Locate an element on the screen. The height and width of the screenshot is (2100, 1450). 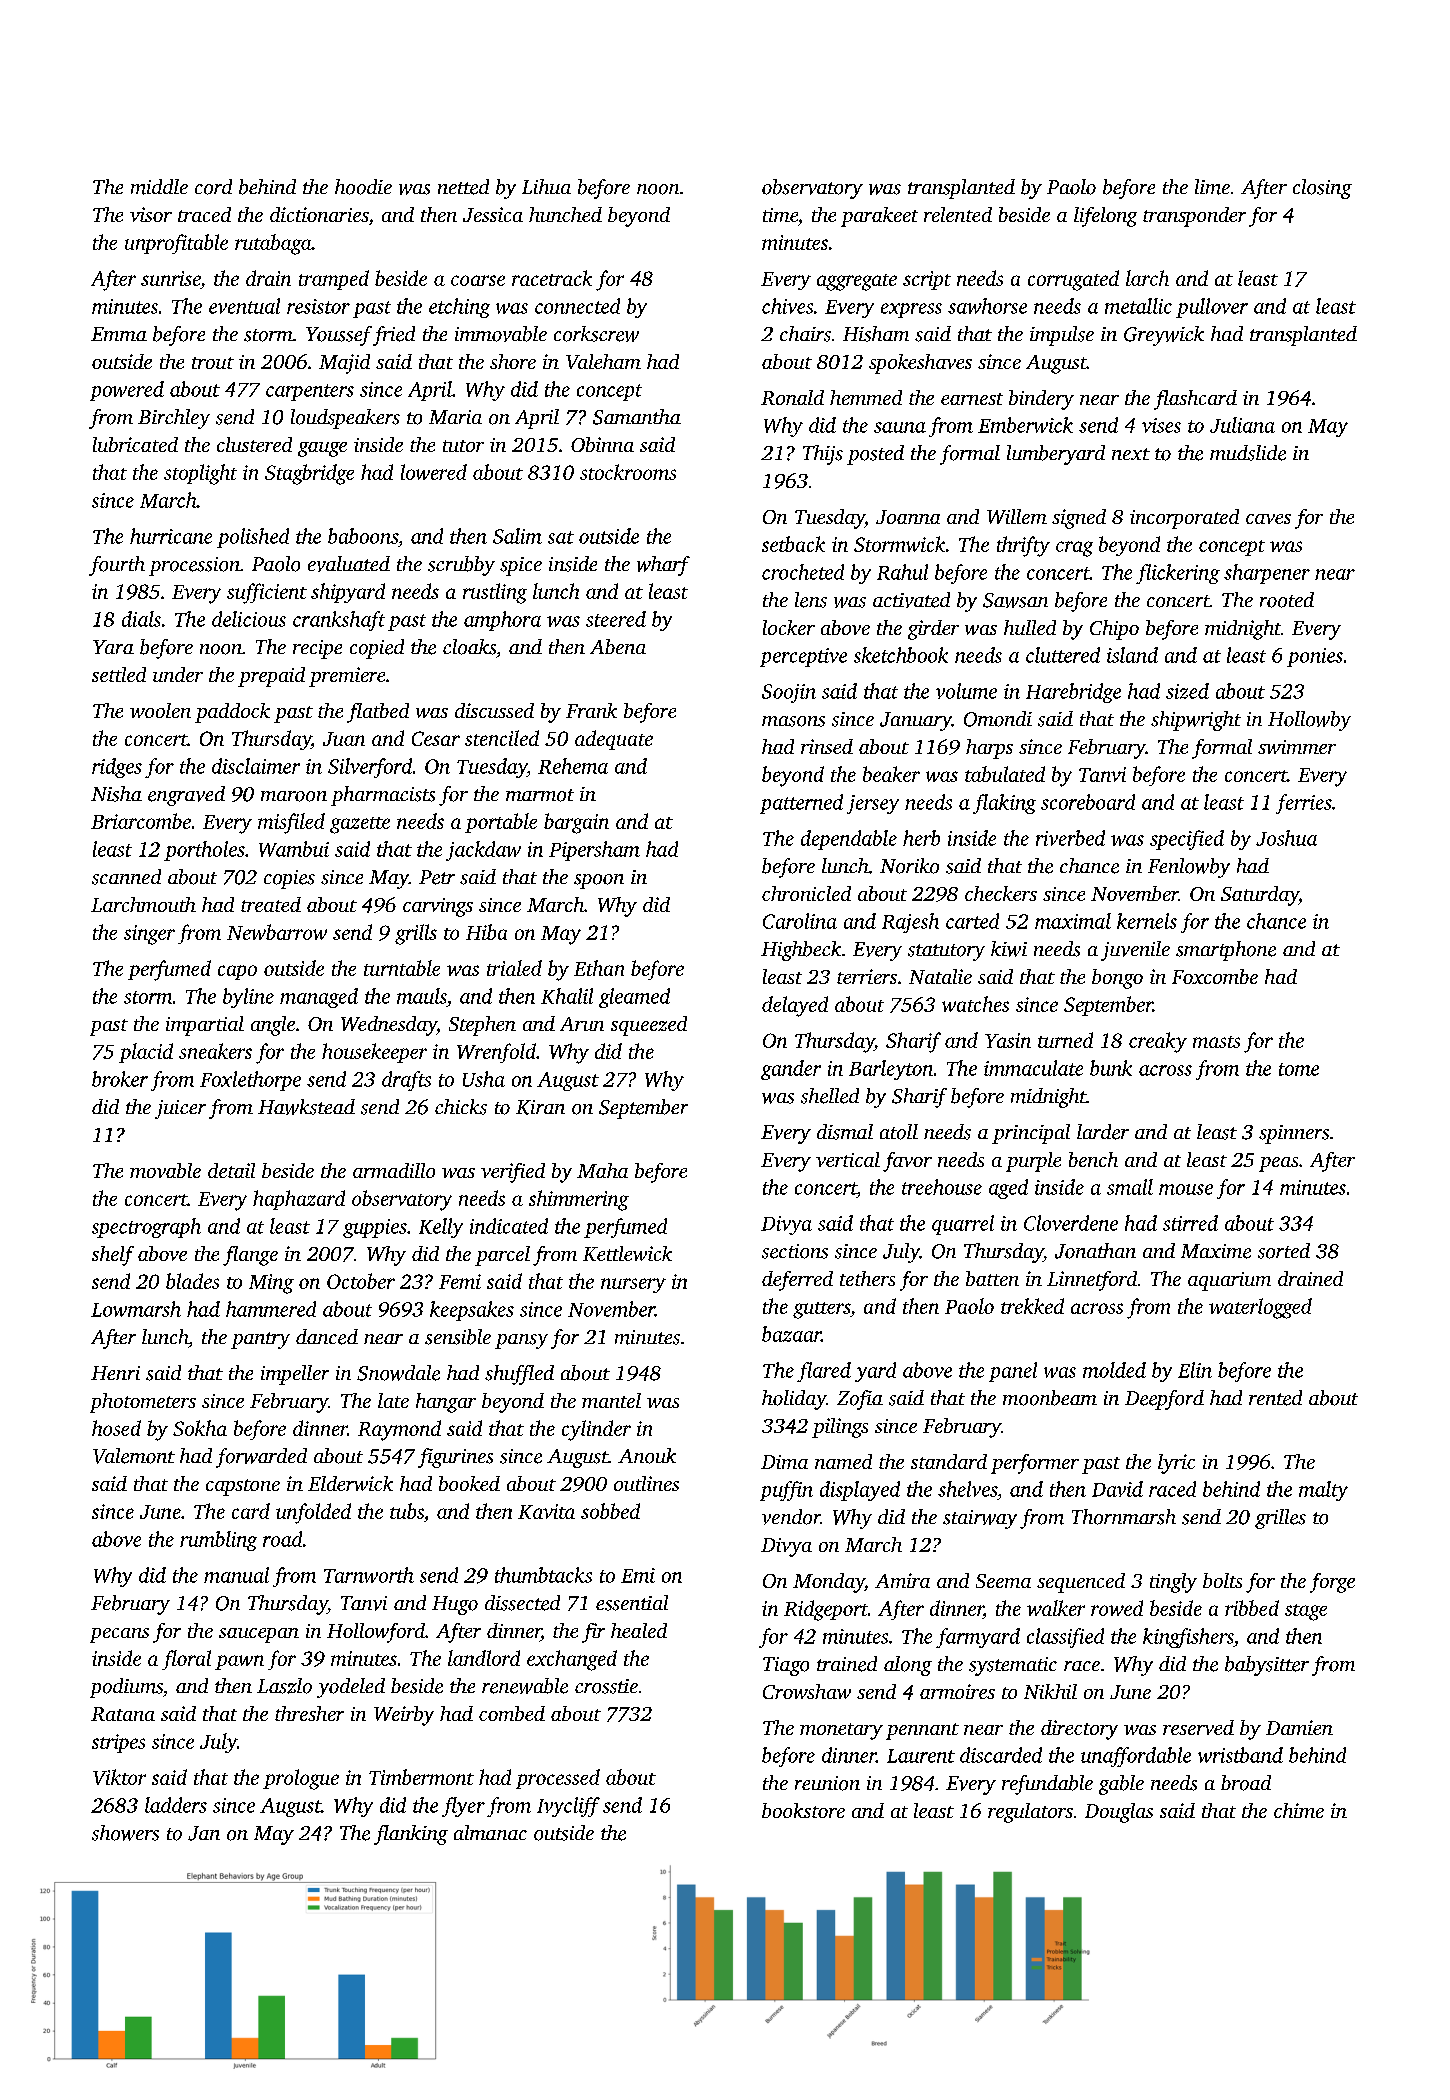
Khalil is located at coordinates (567, 996).
